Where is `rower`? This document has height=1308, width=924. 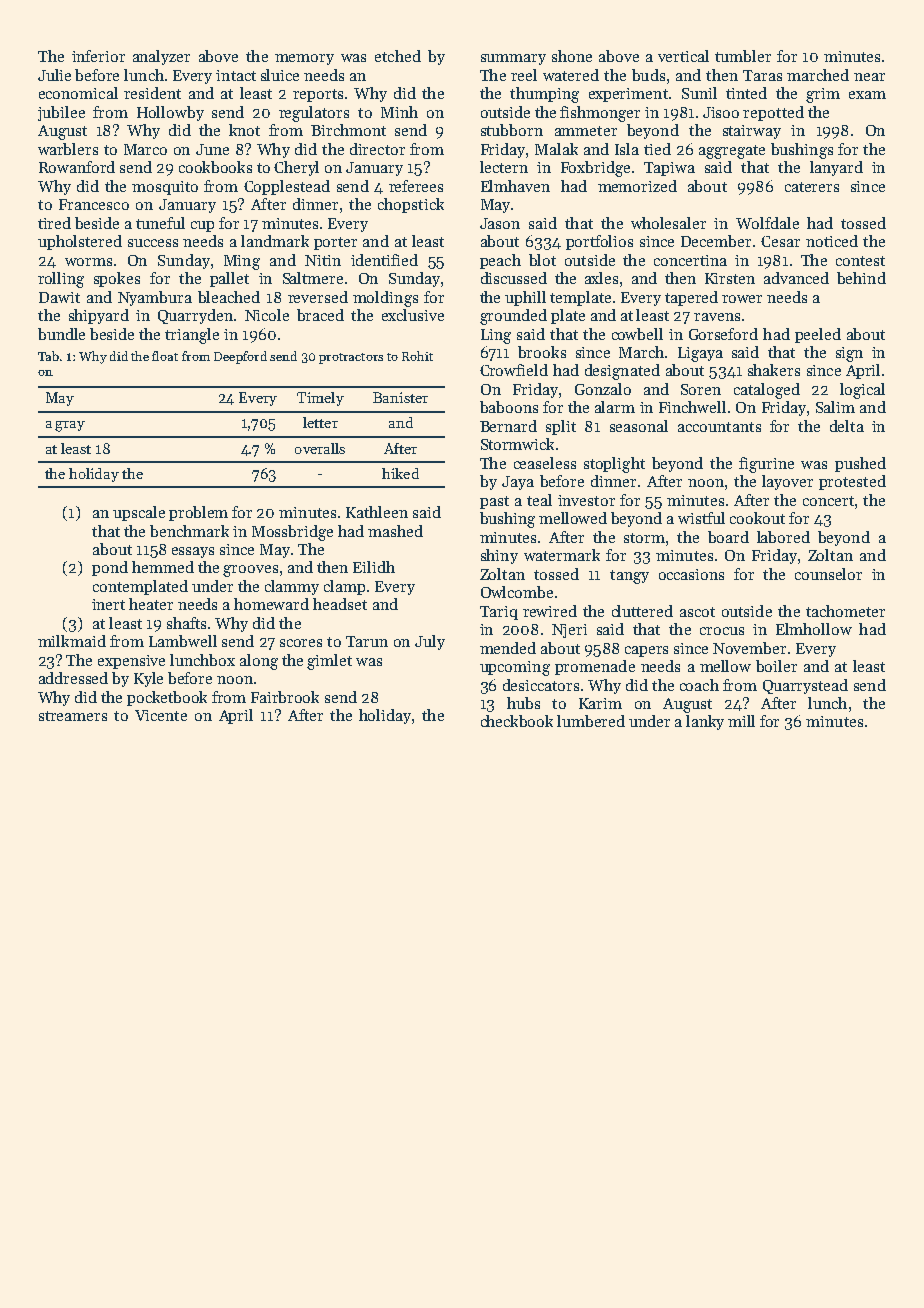
rower is located at coordinates (742, 299).
